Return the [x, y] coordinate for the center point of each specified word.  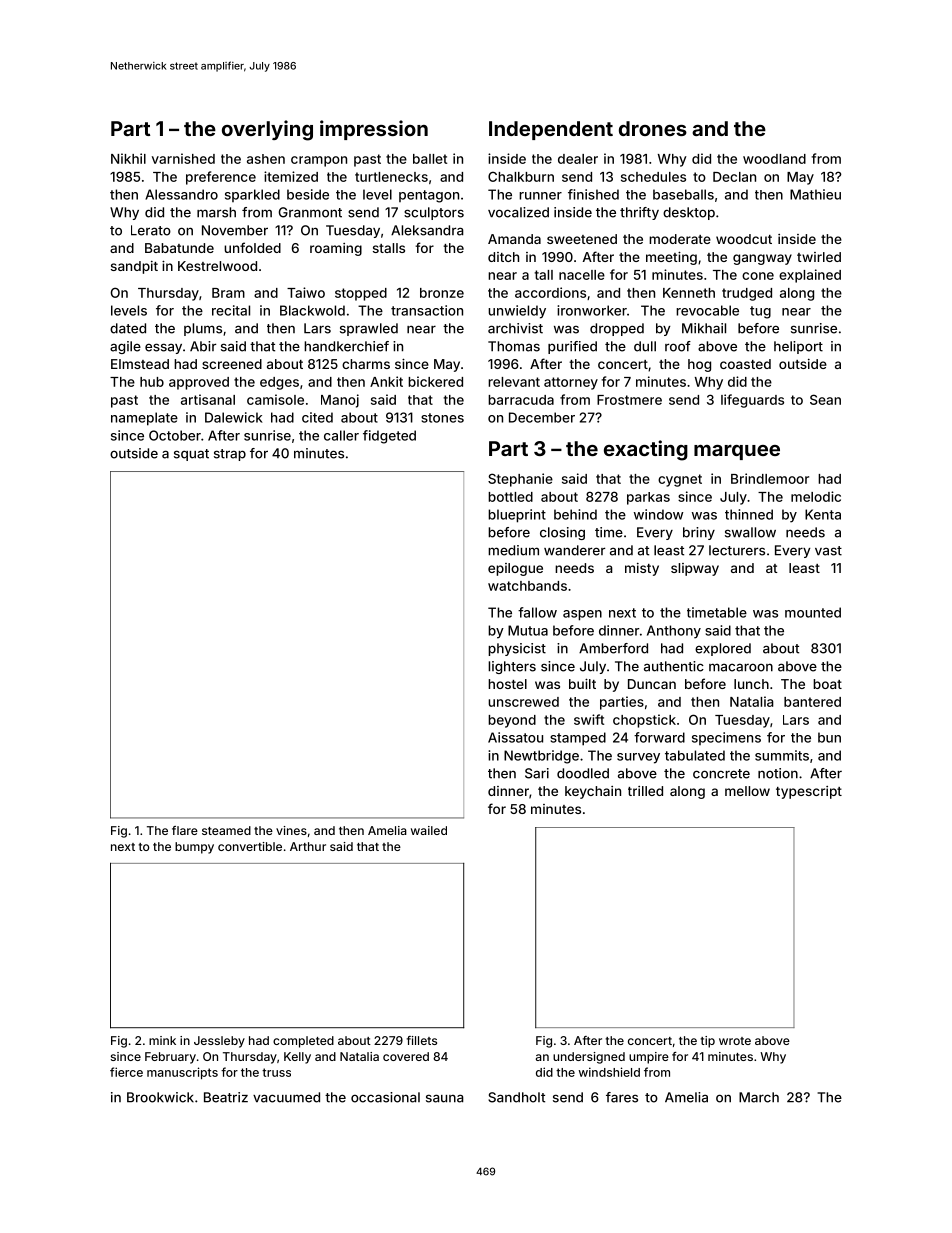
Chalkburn [521, 176]
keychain [593, 792]
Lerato [151, 230]
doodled [583, 773]
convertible [250, 846]
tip [708, 1042]
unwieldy [517, 312]
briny [699, 533]
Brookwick [160, 1097]
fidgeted [389, 437]
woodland [774, 159]
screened [232, 364]
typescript [809, 792]
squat [191, 455]
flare [185, 830]
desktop [689, 213]
